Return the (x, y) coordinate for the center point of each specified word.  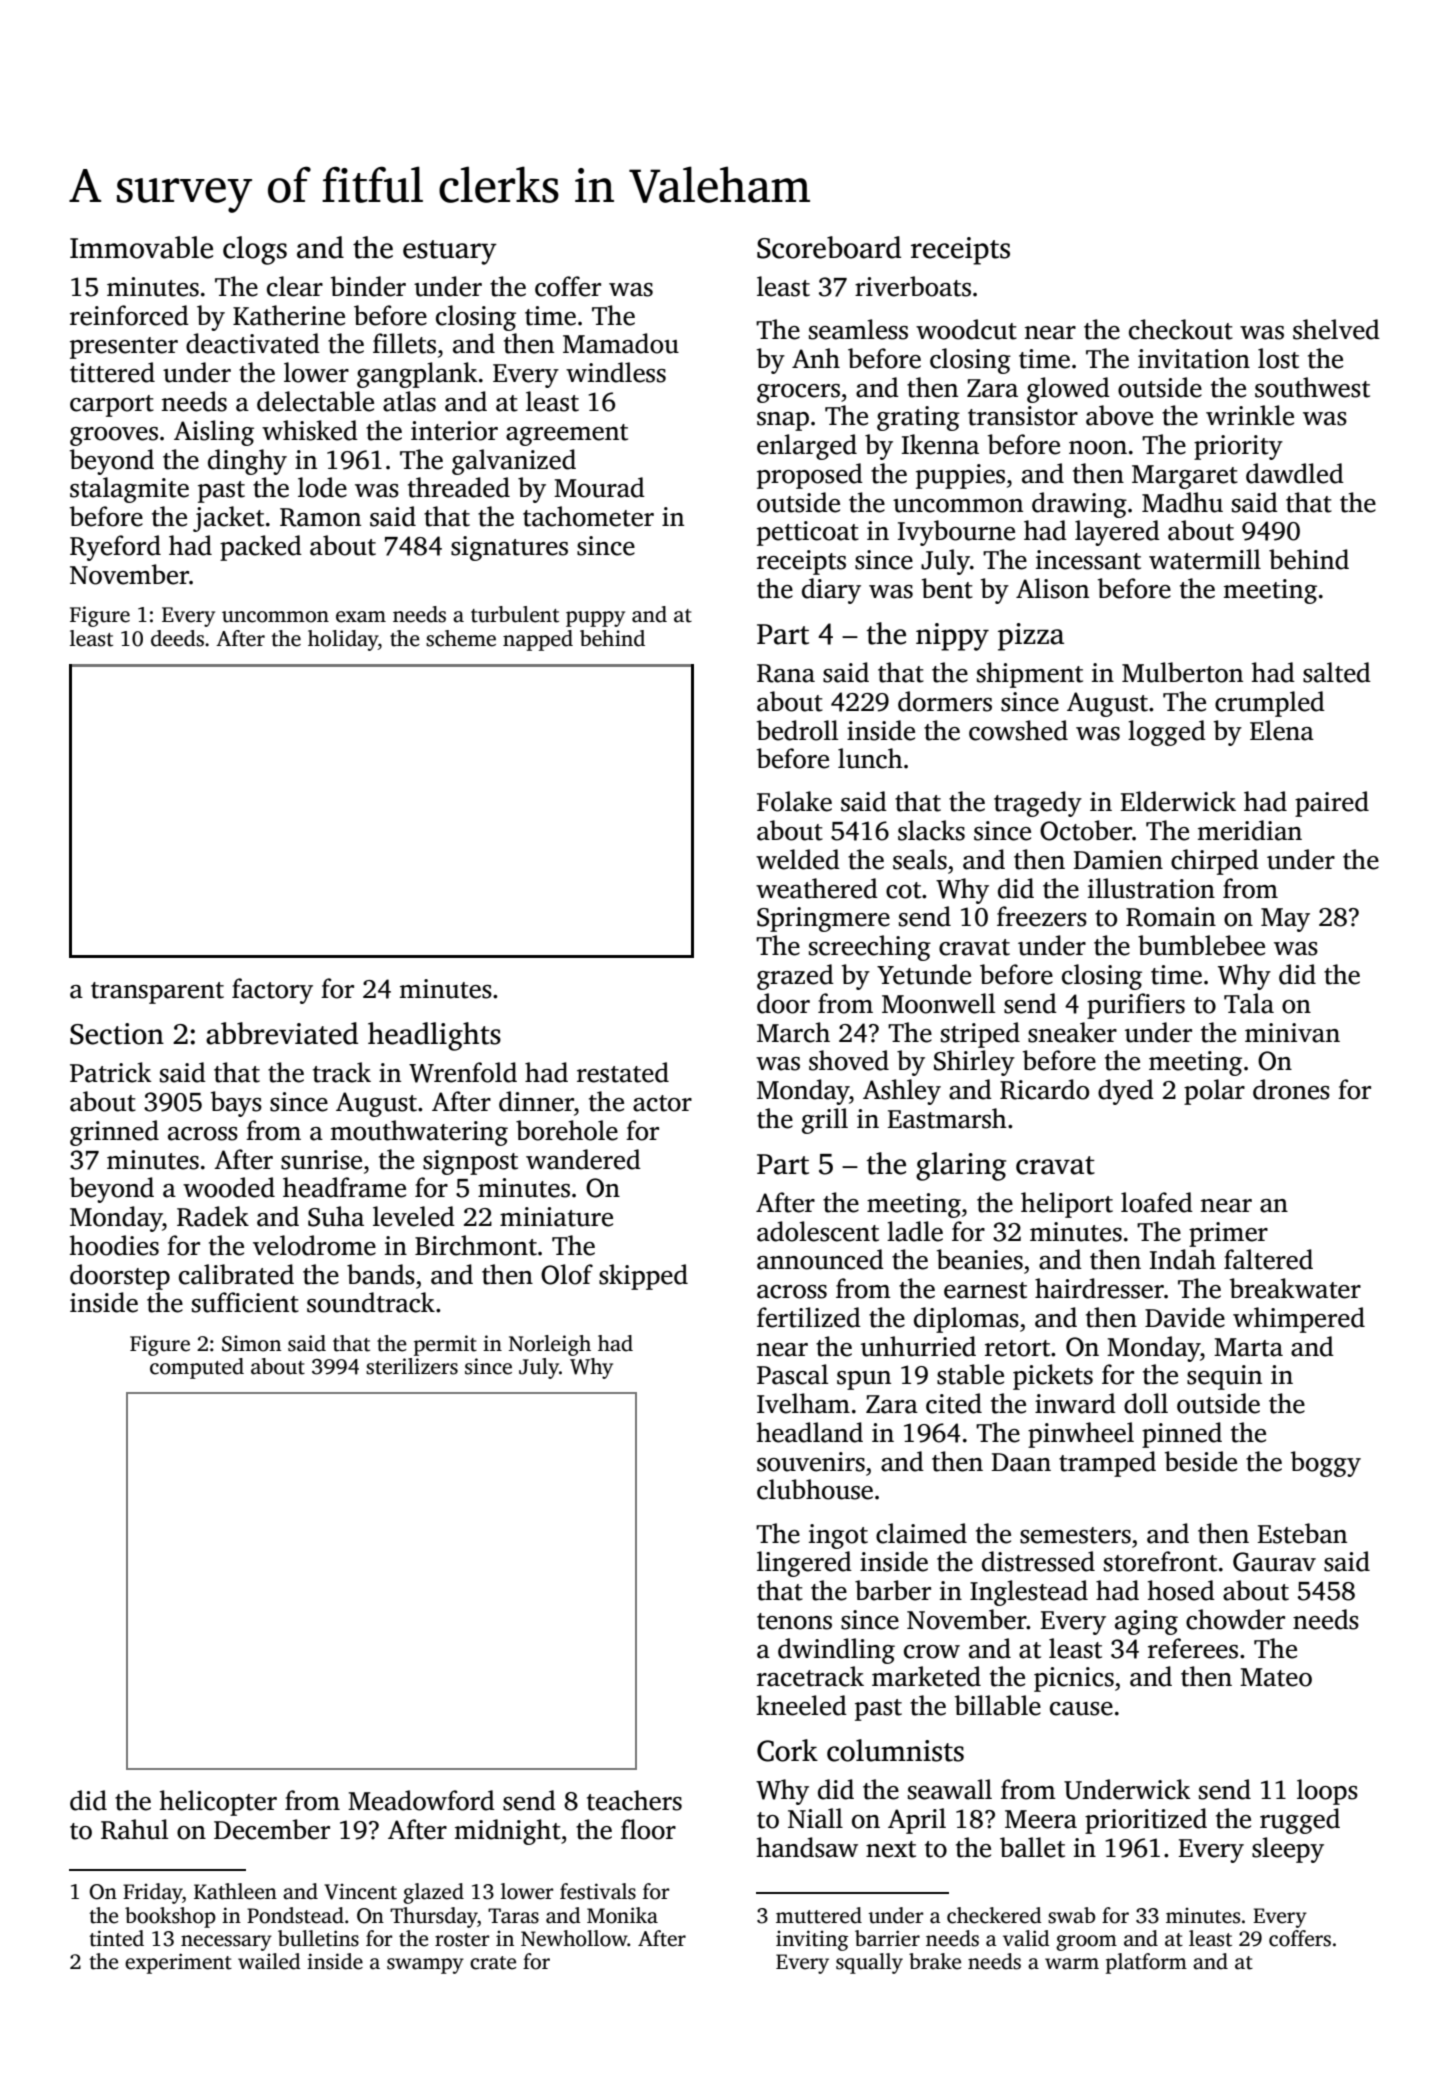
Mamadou (621, 343)
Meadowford (421, 1800)
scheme (461, 638)
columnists (895, 1750)
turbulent (515, 614)
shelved (1336, 329)
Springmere (823, 919)
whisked (310, 430)
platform (1146, 1963)
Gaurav (1274, 1562)
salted (1337, 672)
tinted (116, 1938)
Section (117, 1034)
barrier (887, 1938)
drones (1291, 1089)
